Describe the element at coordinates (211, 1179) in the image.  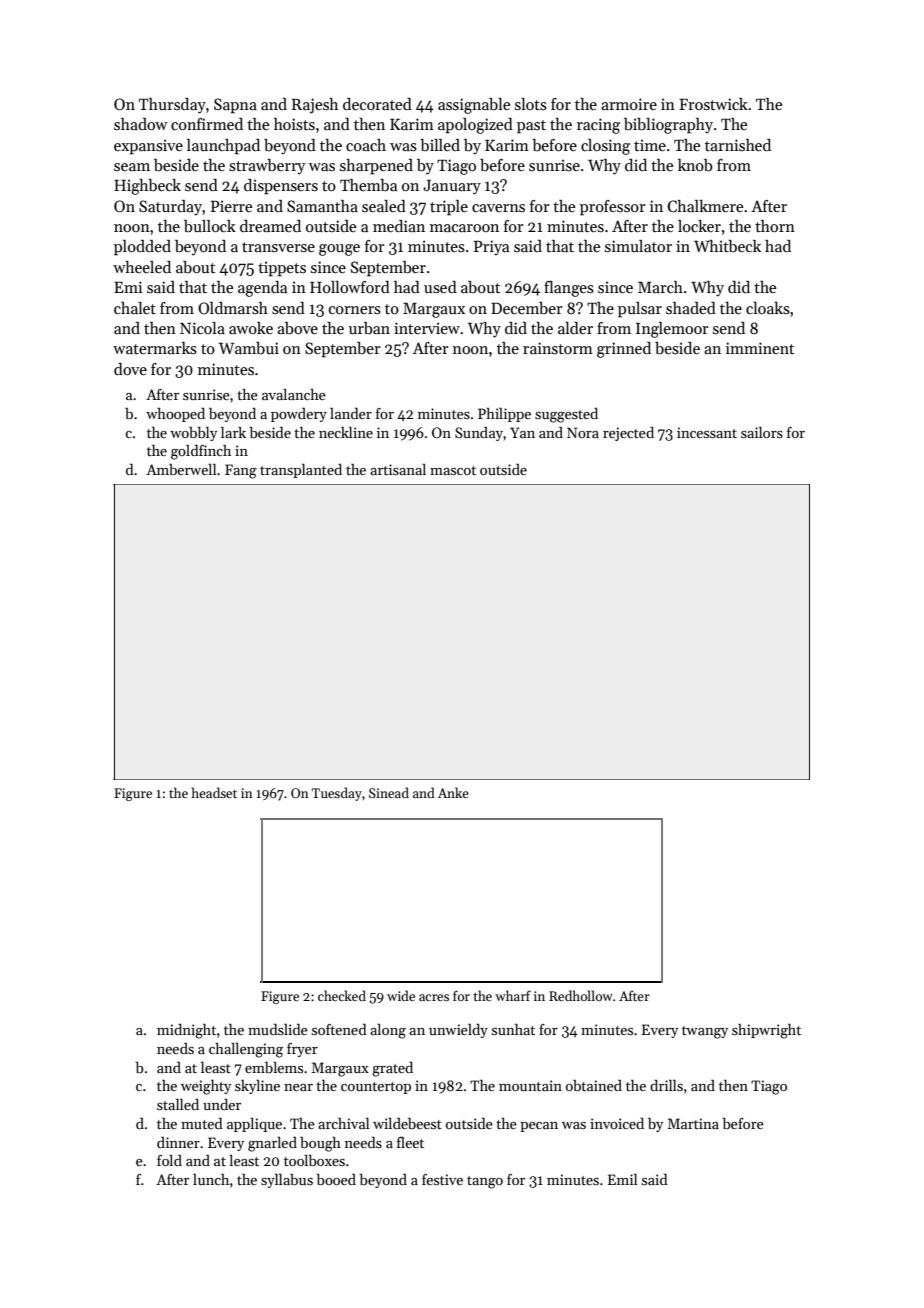
I see `lunch` at that location.
